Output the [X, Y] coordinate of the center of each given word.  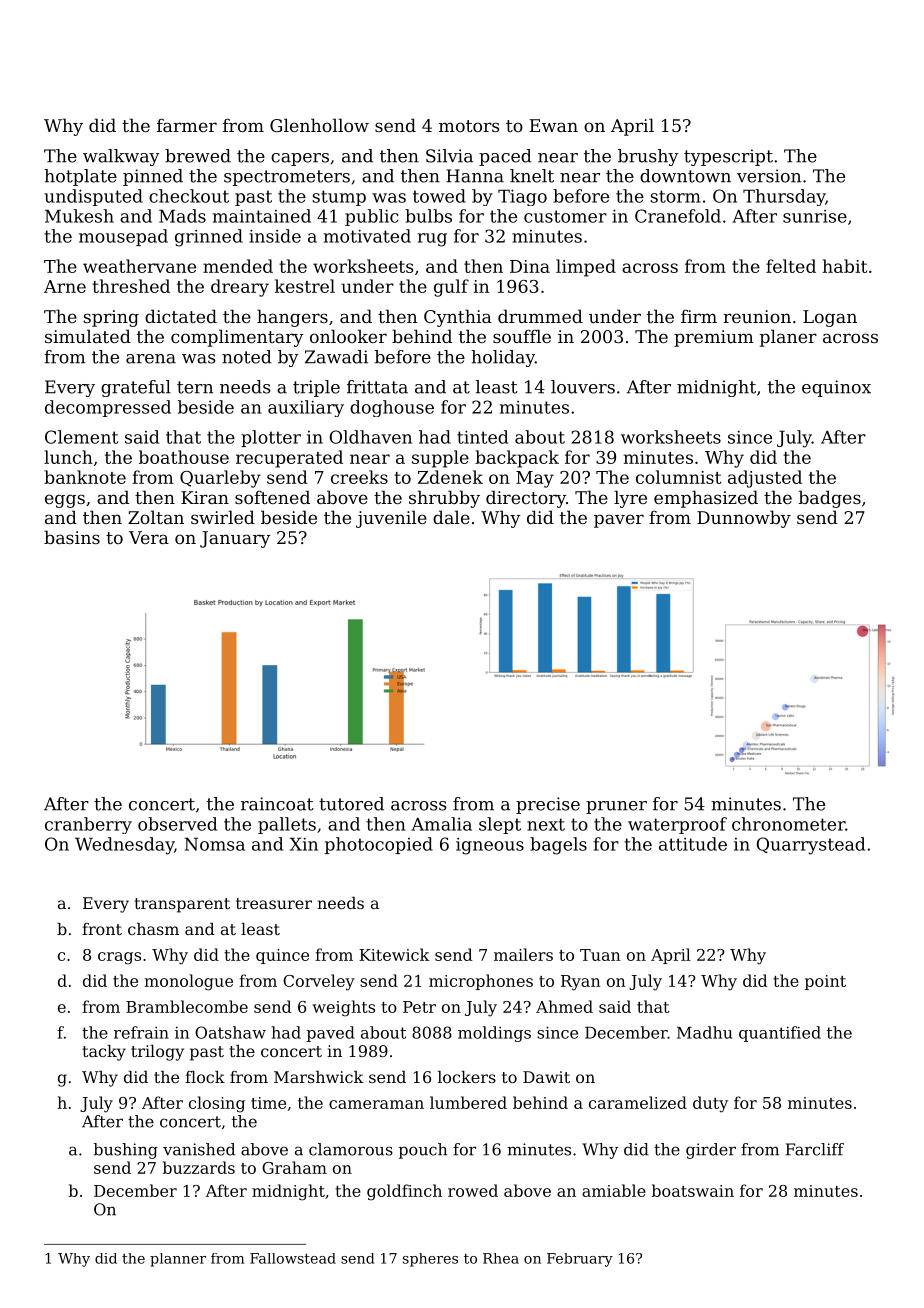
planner [178, 1260]
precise [548, 805]
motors [469, 126]
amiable [614, 1190]
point [825, 982]
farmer [187, 125]
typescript [728, 157]
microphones [481, 982]
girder [711, 1151]
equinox [836, 388]
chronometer [788, 824]
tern [195, 387]
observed [177, 824]
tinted [482, 437]
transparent [182, 905]
